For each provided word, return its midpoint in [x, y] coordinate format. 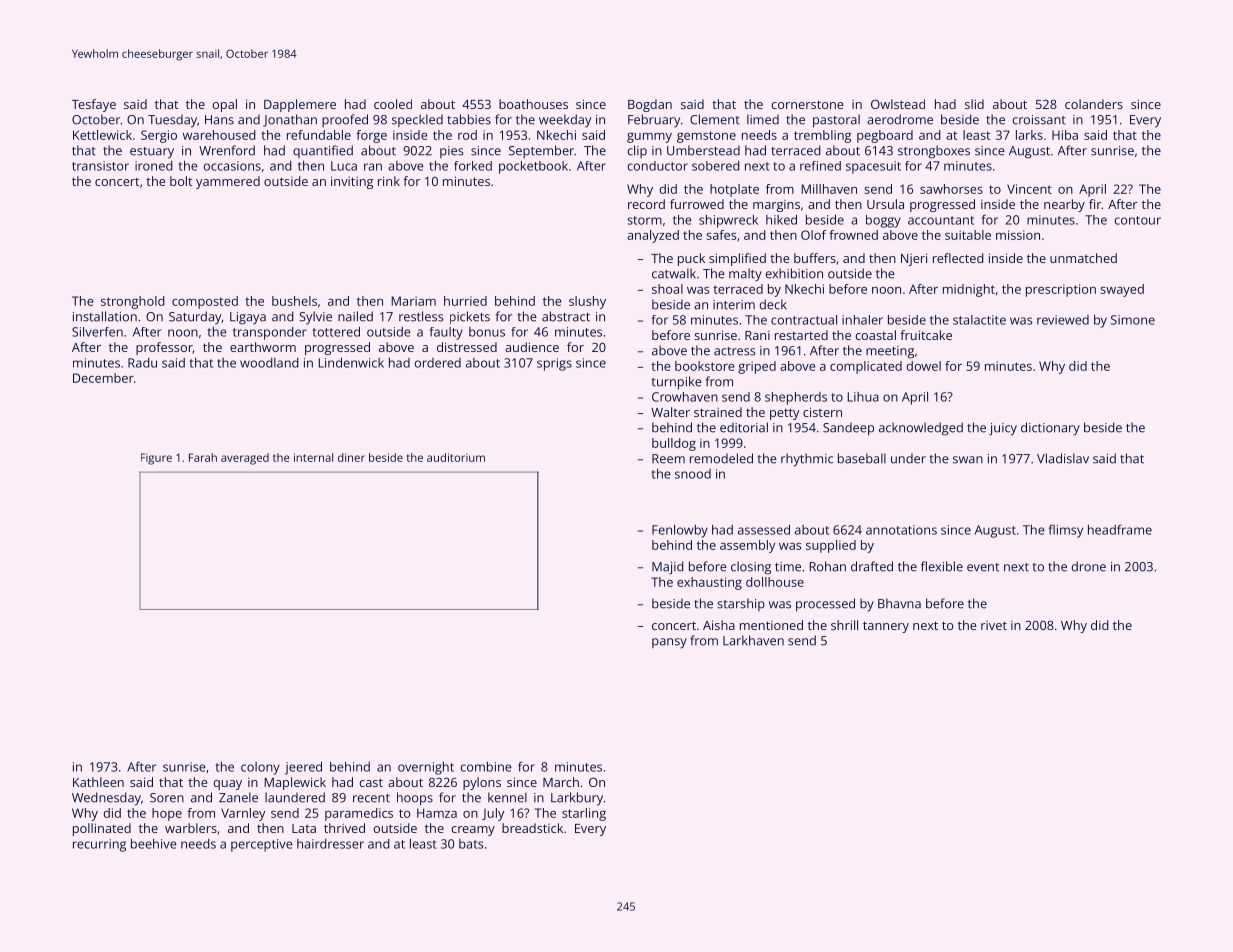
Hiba [1065, 135]
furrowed [697, 204]
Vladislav [1063, 458]
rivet [994, 625]
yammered [228, 182]
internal [313, 457]
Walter [670, 412]
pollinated [102, 829]
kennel [507, 797]
